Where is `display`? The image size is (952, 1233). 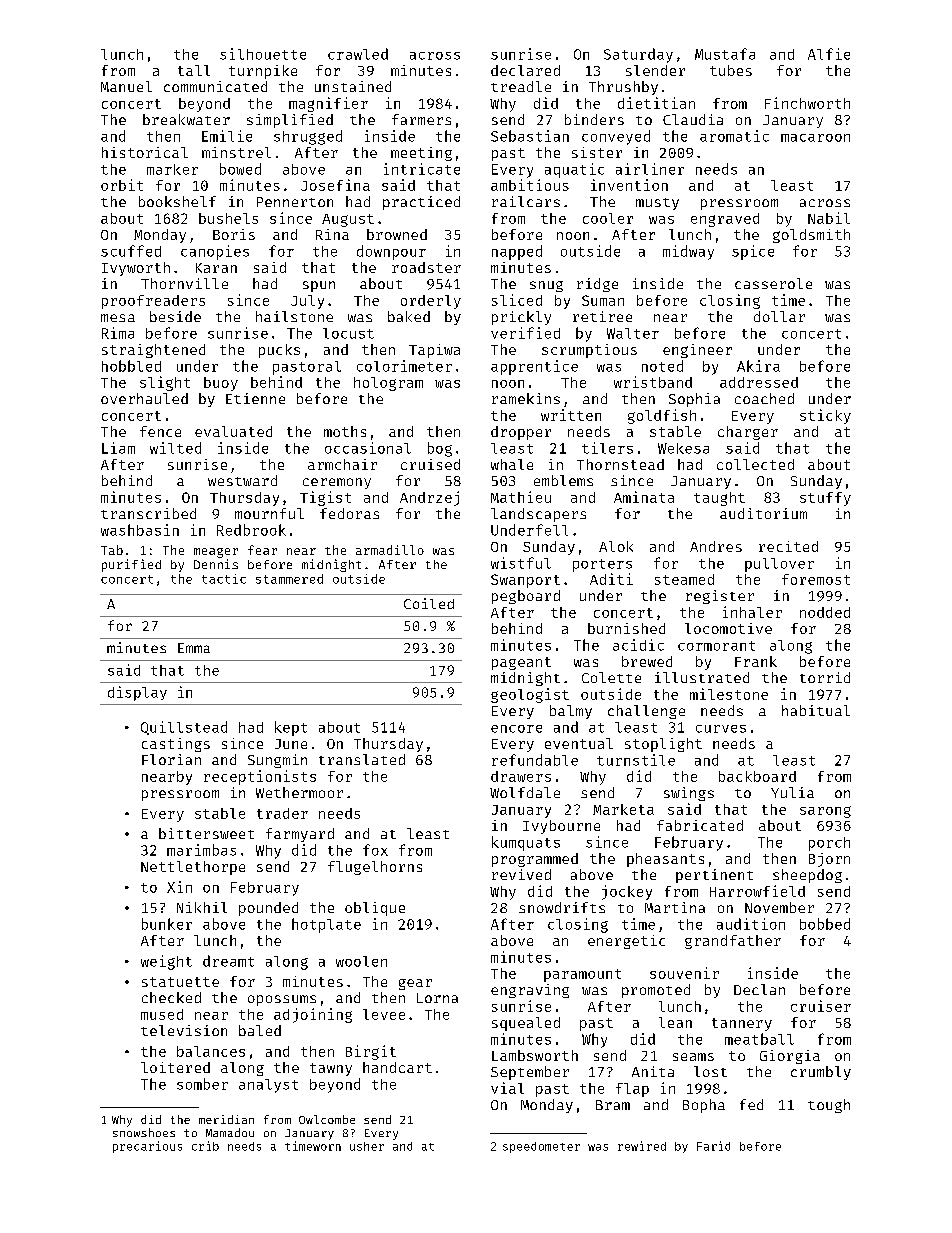 display is located at coordinates (137, 693).
